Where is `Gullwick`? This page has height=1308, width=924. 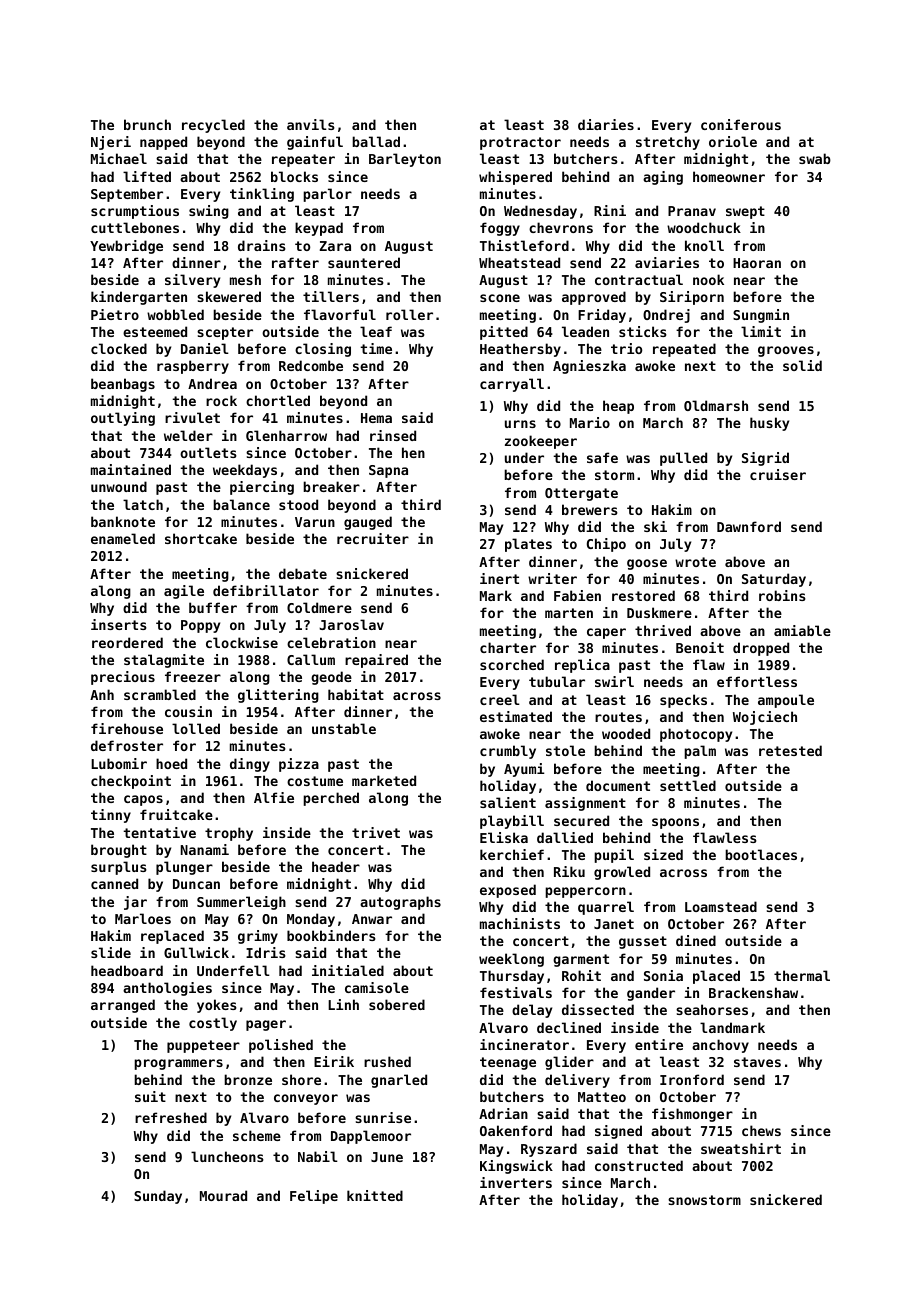 Gullwick is located at coordinates (196, 952).
